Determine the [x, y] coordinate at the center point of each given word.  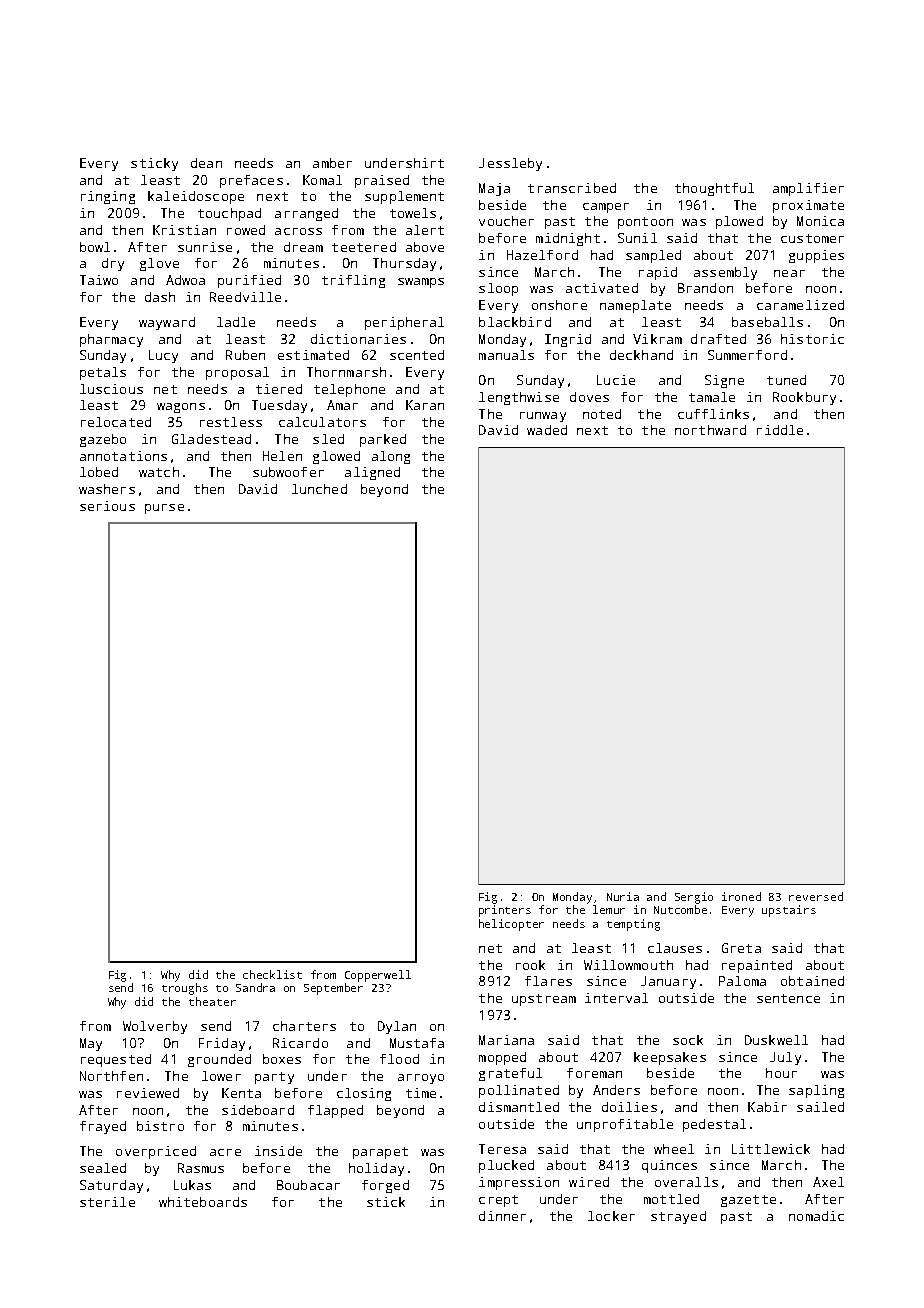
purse [164, 509]
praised [382, 181]
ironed [741, 896]
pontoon [645, 223]
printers [505, 911]
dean [206, 163]
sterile [107, 1202]
